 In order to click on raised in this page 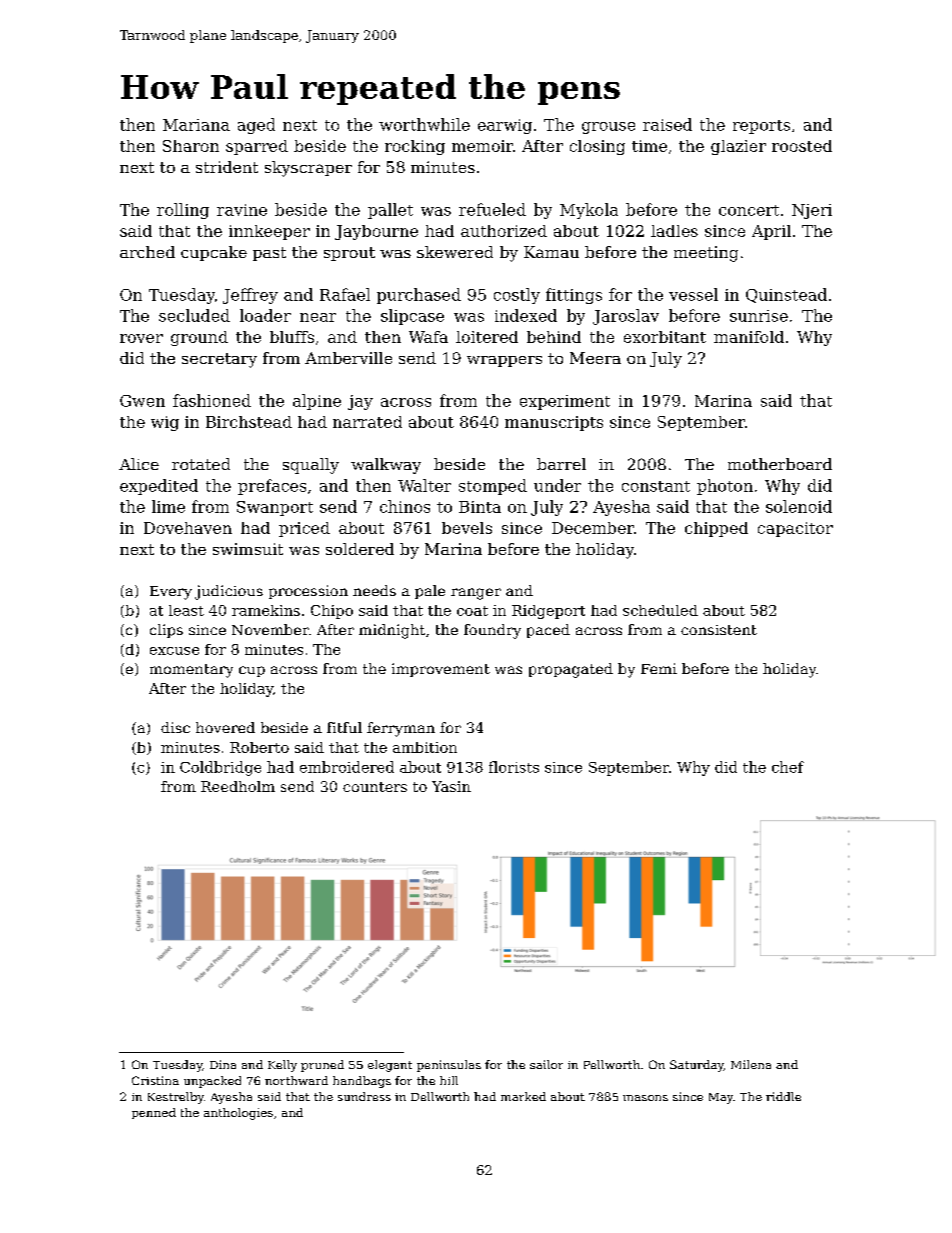, I will do `click(667, 124)`.
